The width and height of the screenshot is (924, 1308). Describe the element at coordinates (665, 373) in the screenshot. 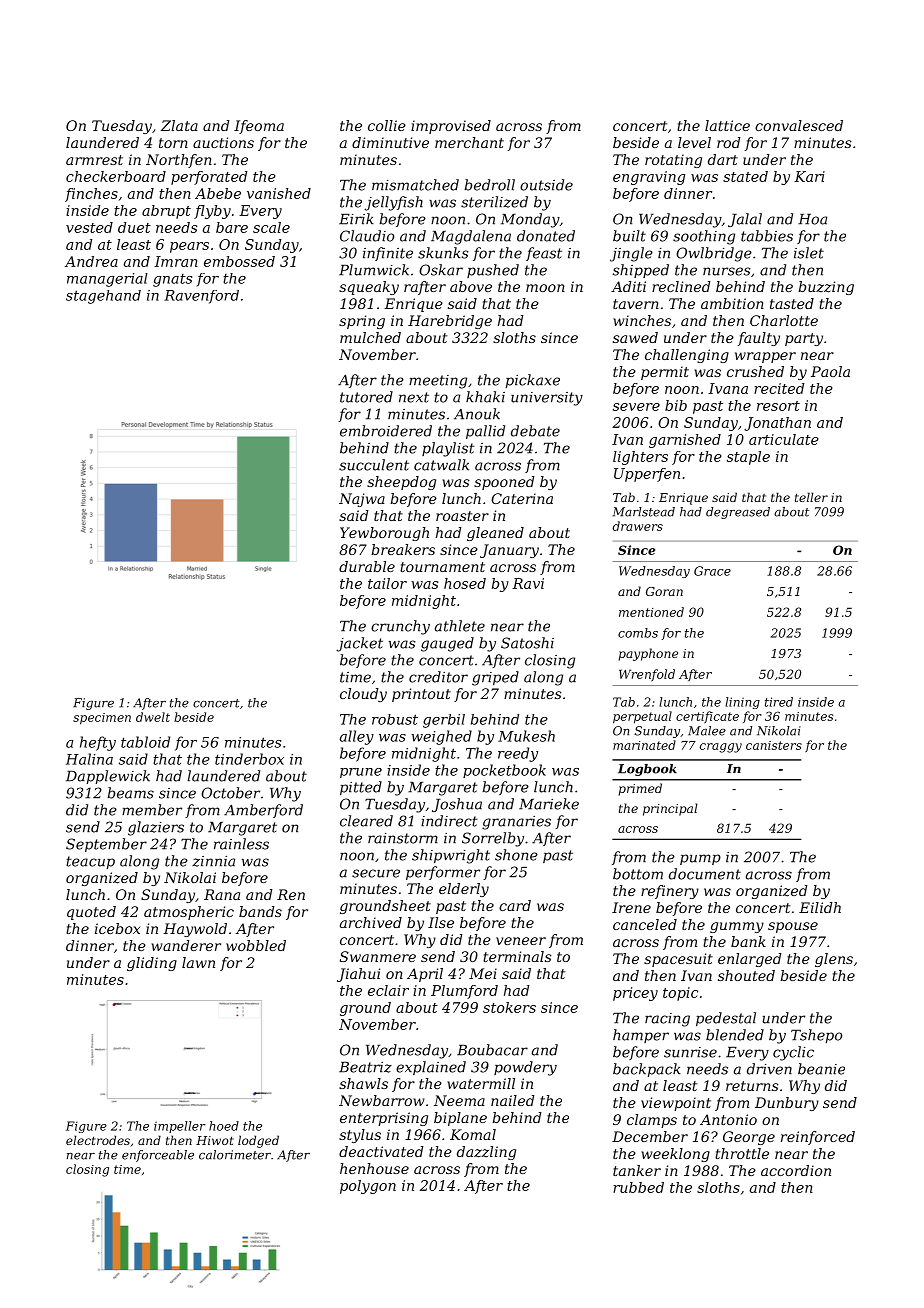

I see `permit` at that location.
